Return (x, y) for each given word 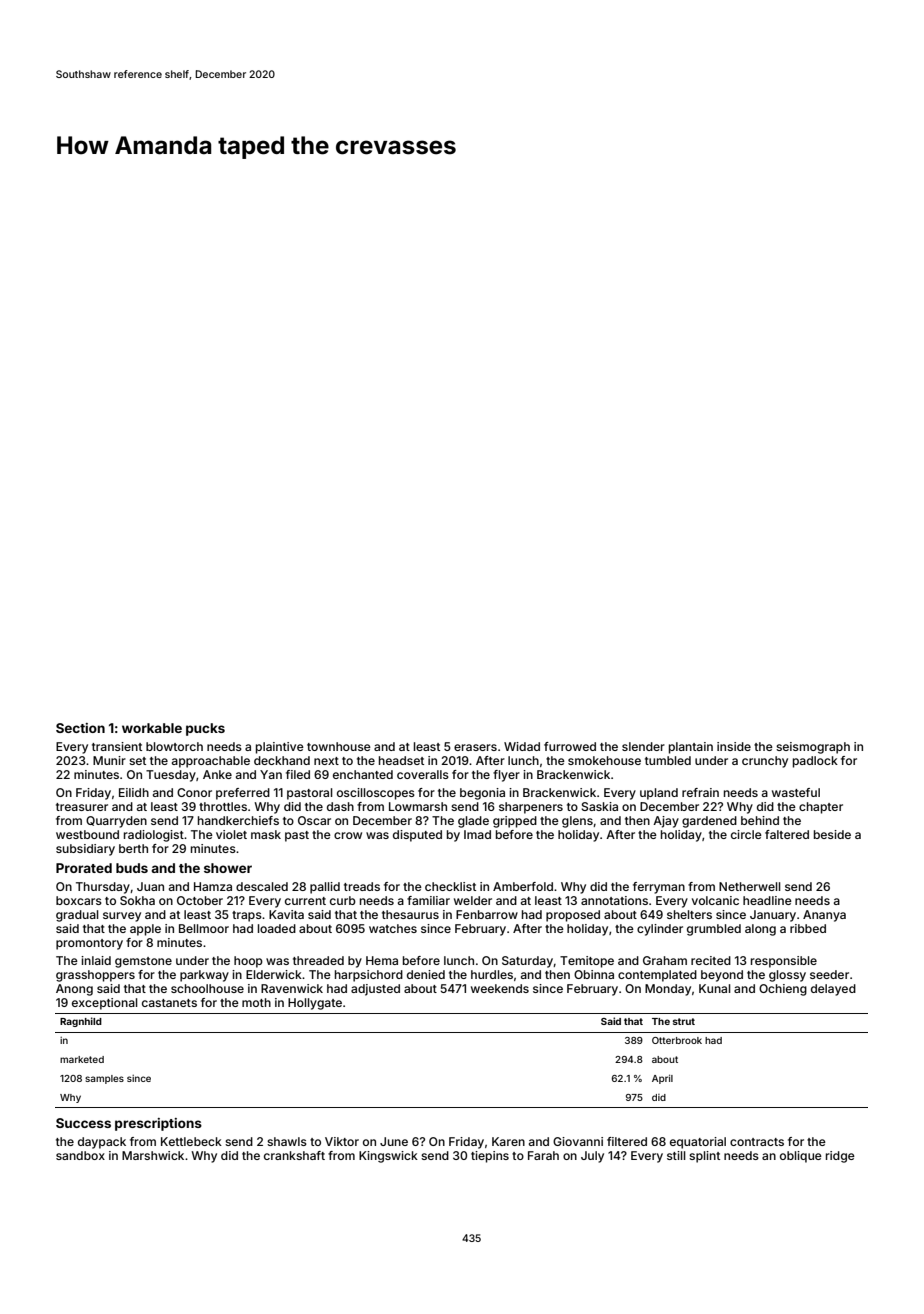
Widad (522, 746)
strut (684, 1021)
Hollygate (315, 1004)
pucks (205, 729)
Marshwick (153, 1155)
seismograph (813, 748)
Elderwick (274, 974)
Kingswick (388, 1157)
